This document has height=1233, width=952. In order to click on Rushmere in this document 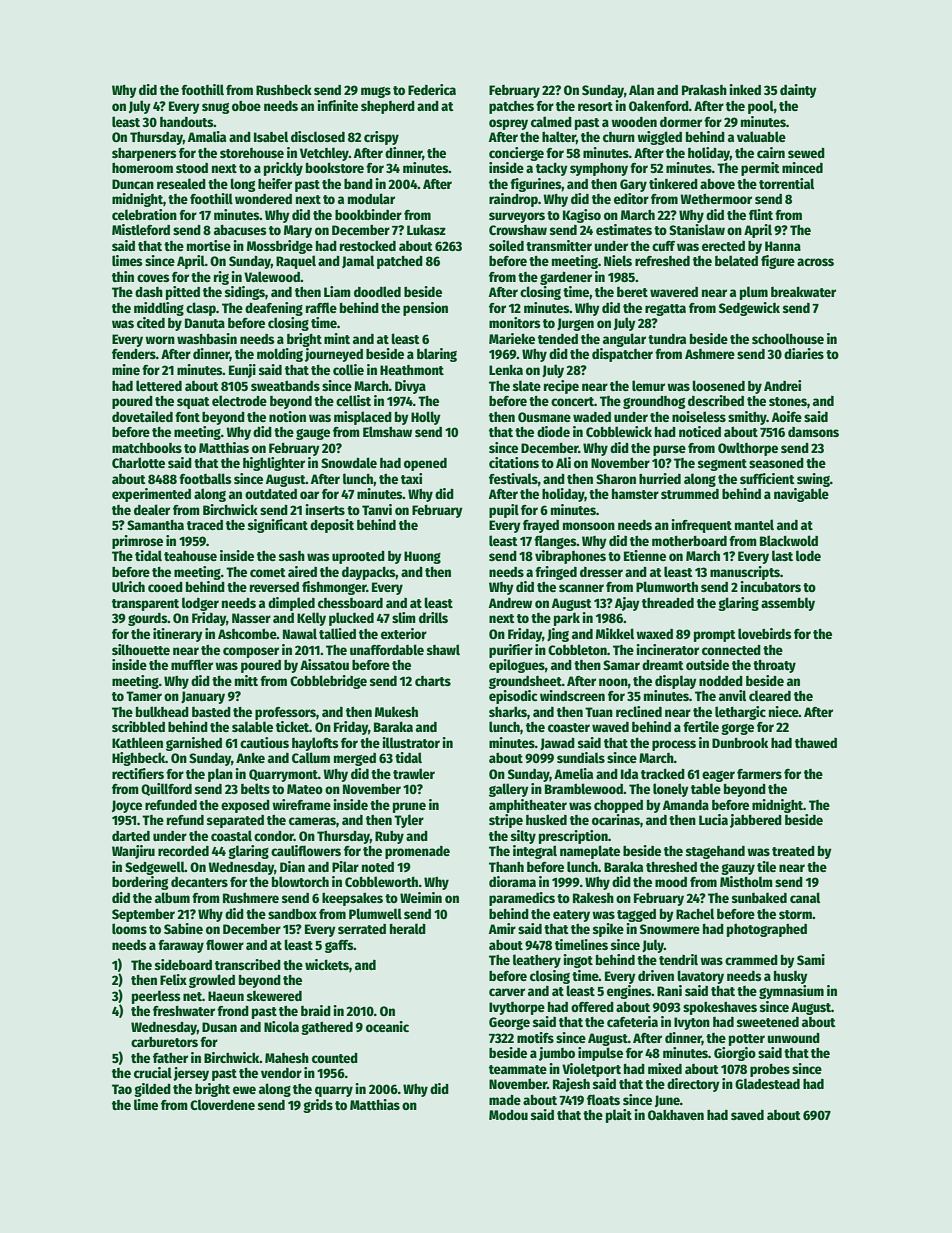, I will do `click(251, 898)`.
